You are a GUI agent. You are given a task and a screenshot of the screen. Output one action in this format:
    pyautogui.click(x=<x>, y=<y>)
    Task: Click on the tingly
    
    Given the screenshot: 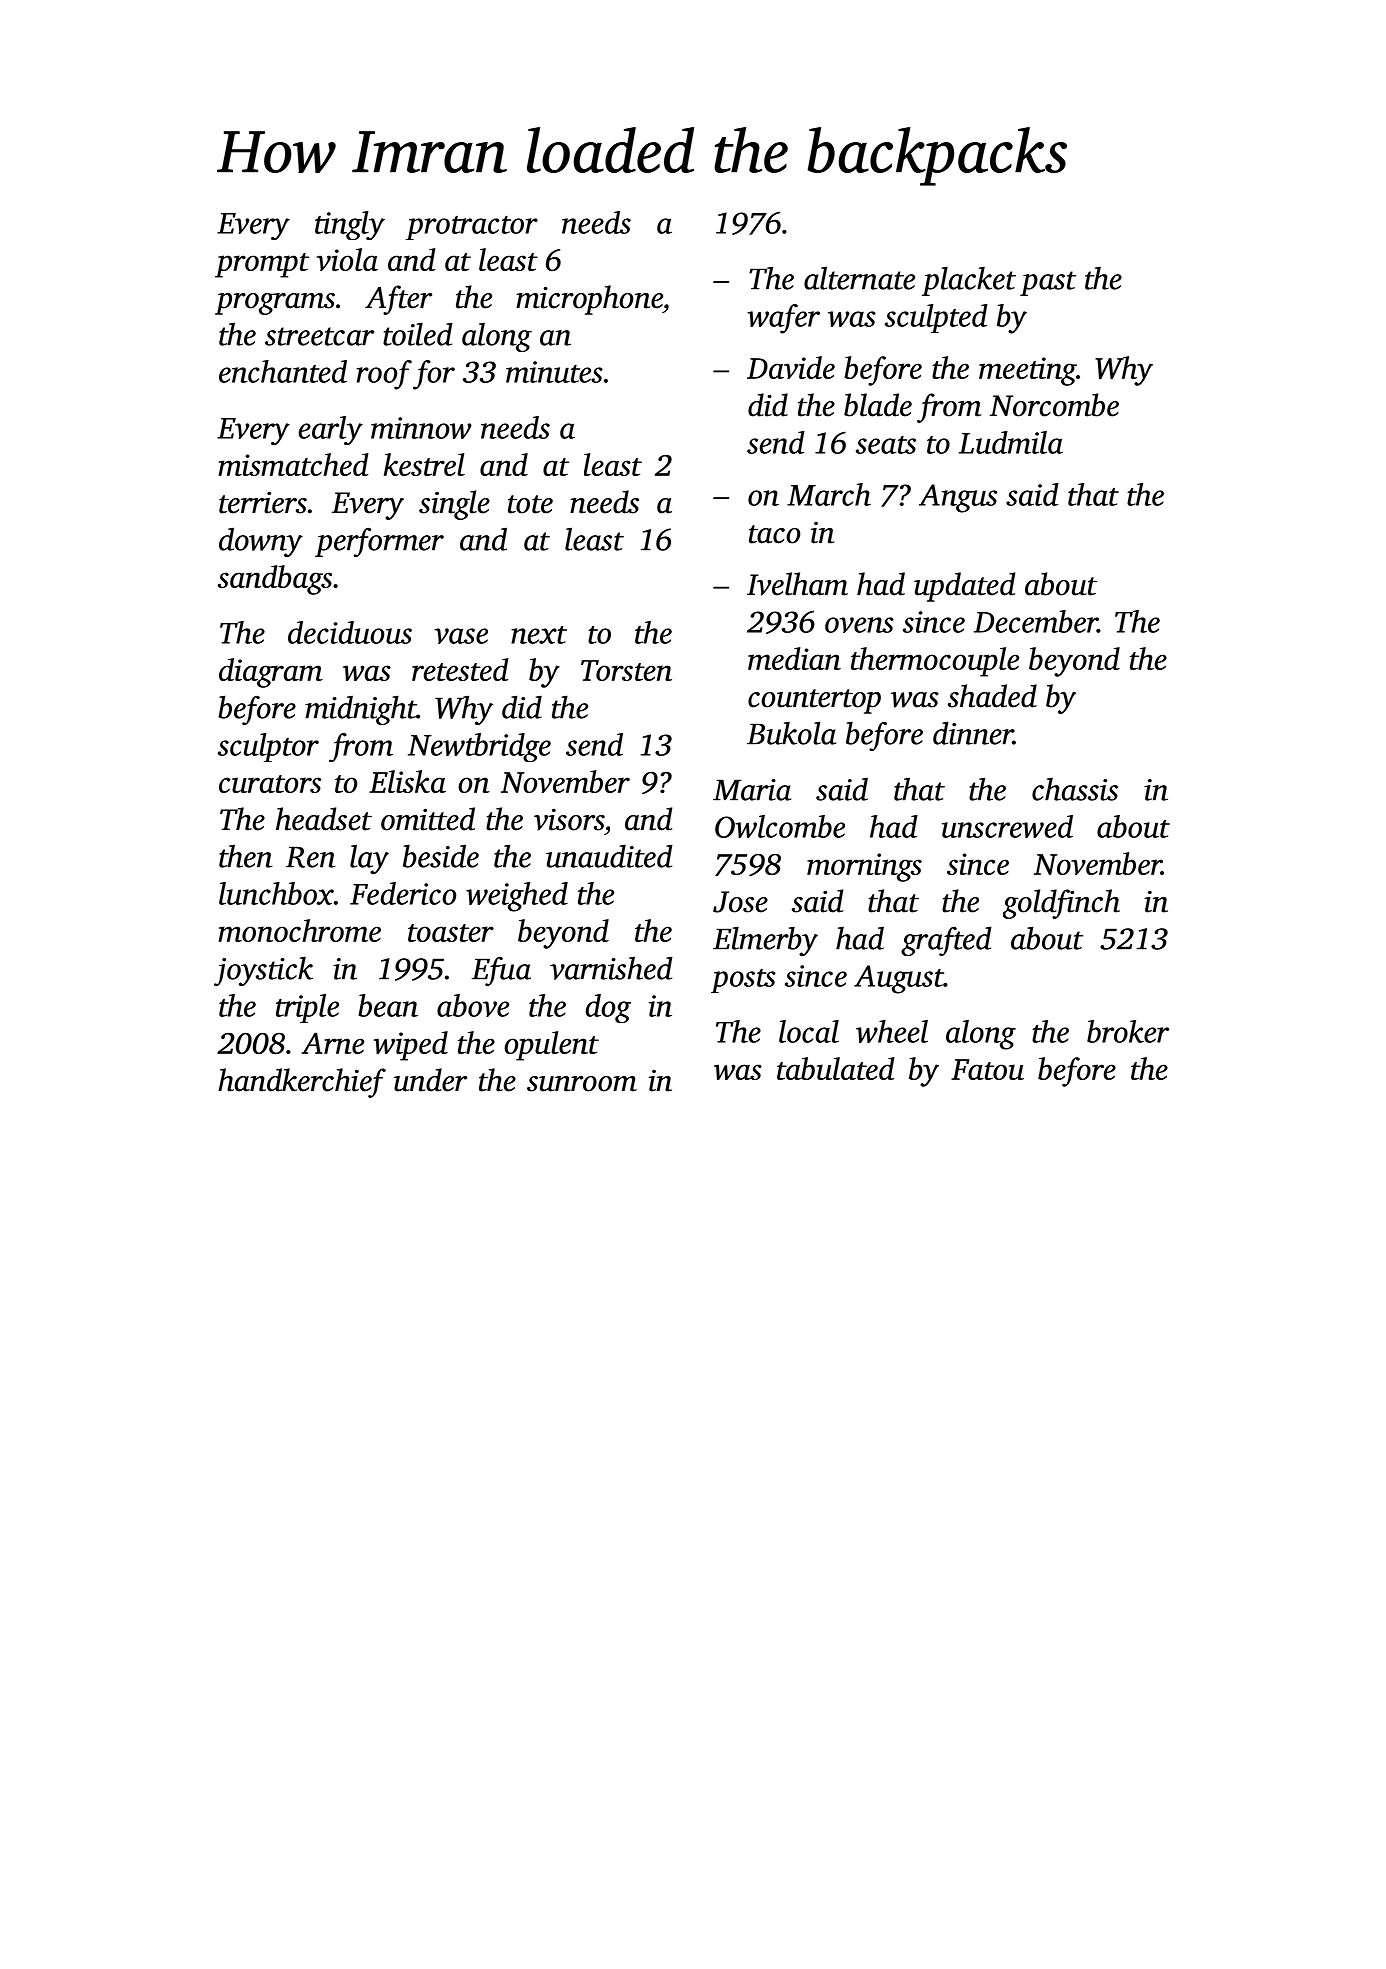 What is the action you would take?
    pyautogui.click(x=350, y=225)
